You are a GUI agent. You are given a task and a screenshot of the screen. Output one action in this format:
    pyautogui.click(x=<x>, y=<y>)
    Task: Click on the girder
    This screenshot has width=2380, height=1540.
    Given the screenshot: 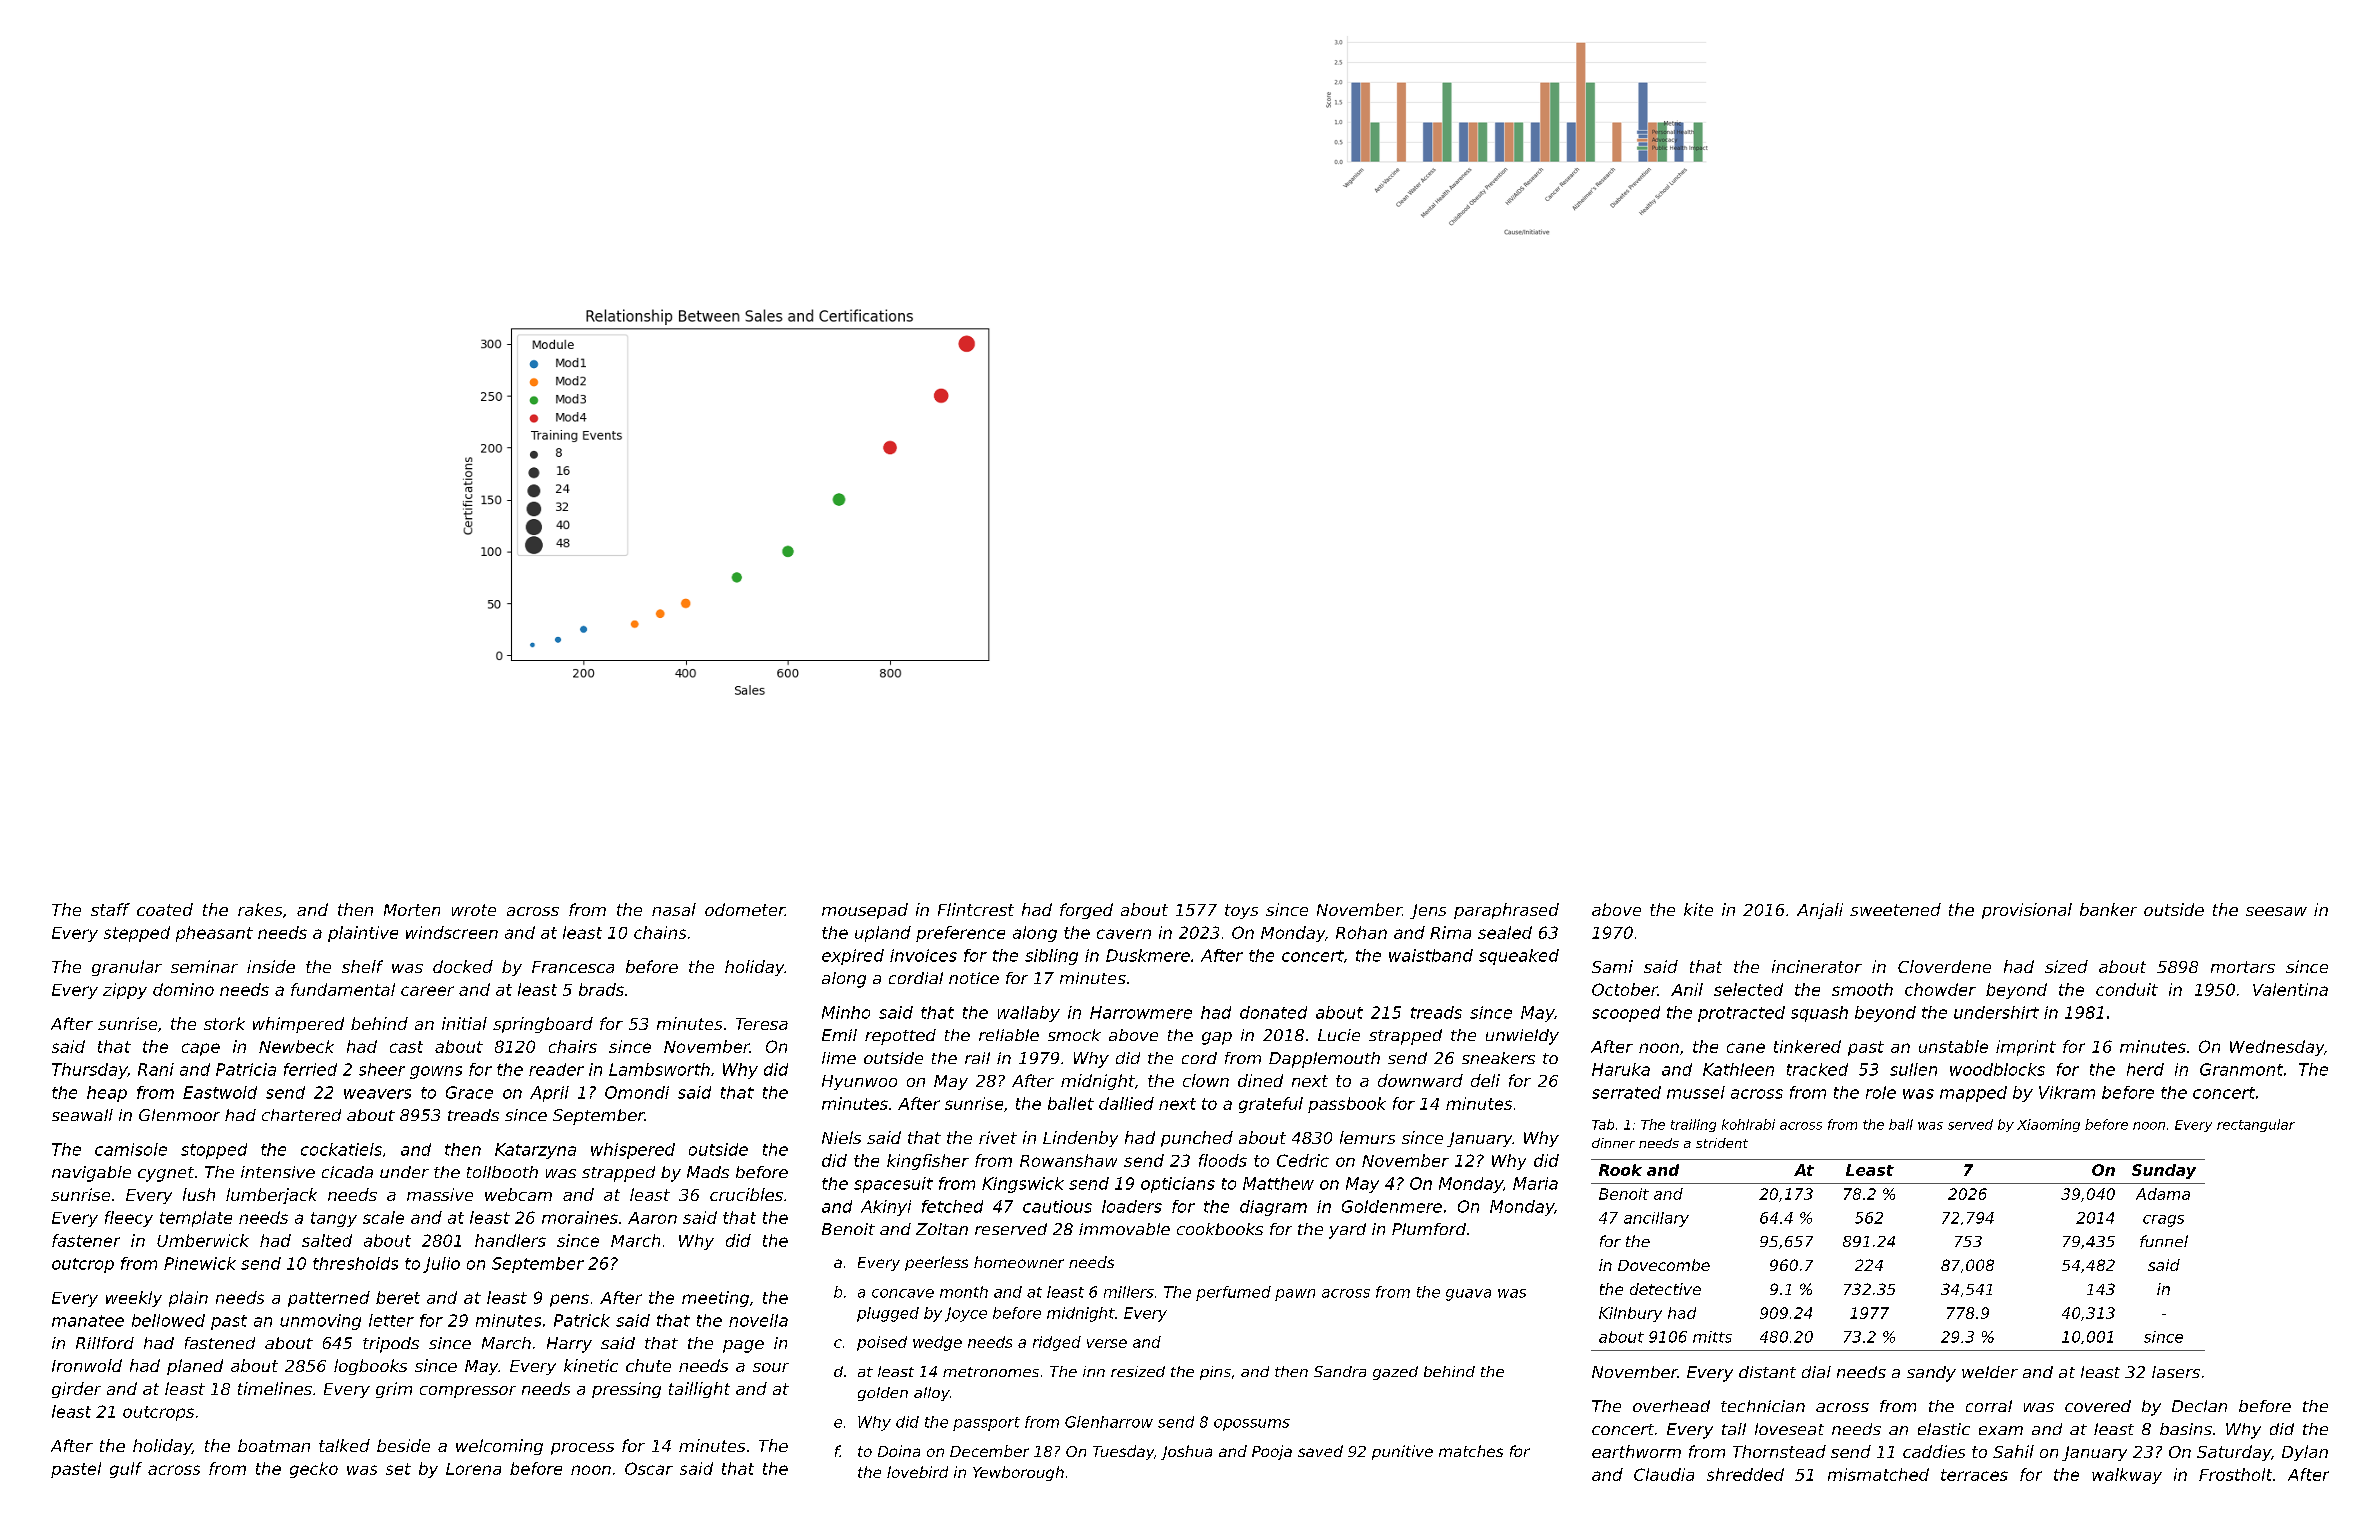 What is the action you would take?
    pyautogui.click(x=76, y=1390)
